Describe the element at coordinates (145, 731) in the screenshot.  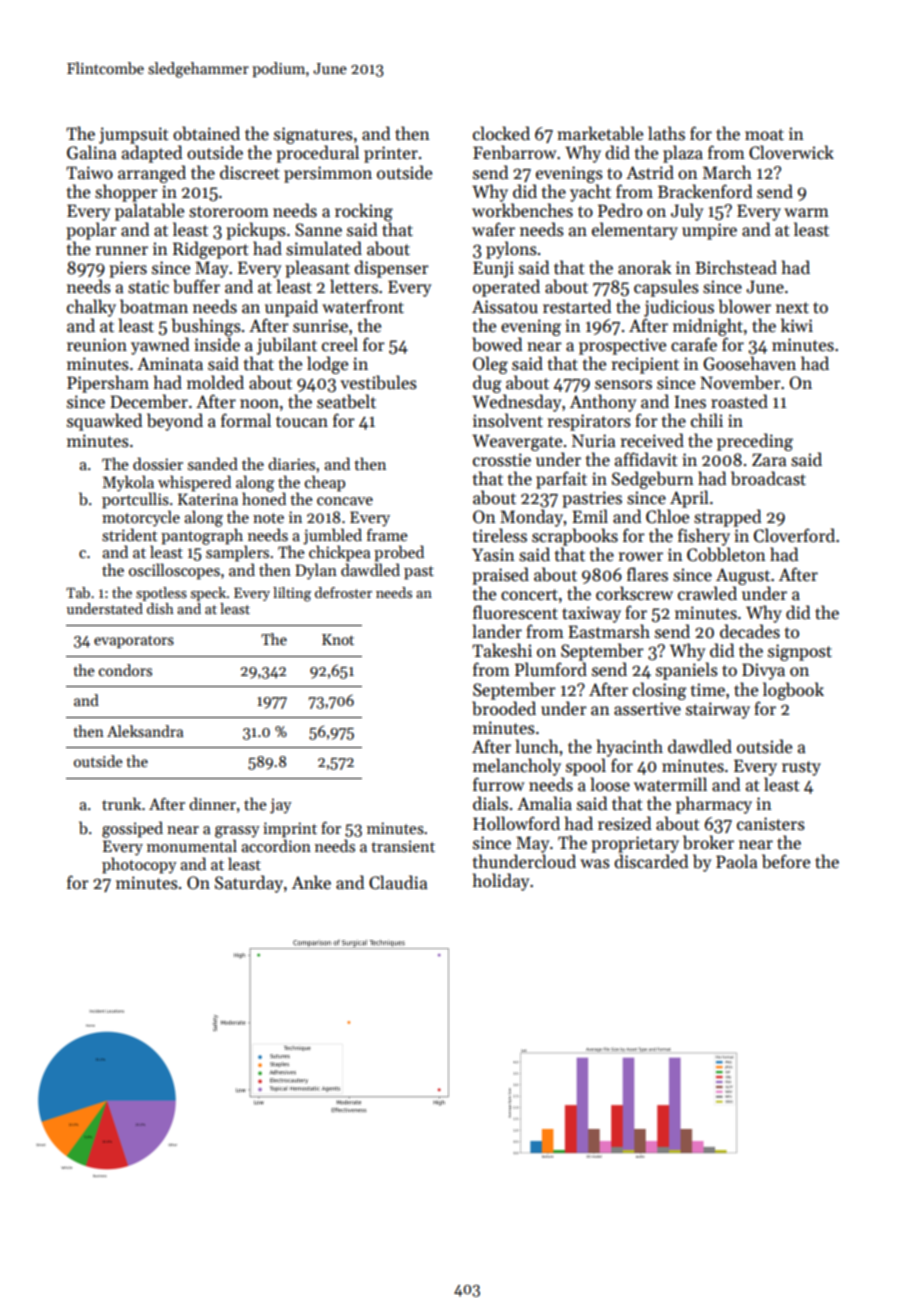
I see `Aleksandra` at that location.
